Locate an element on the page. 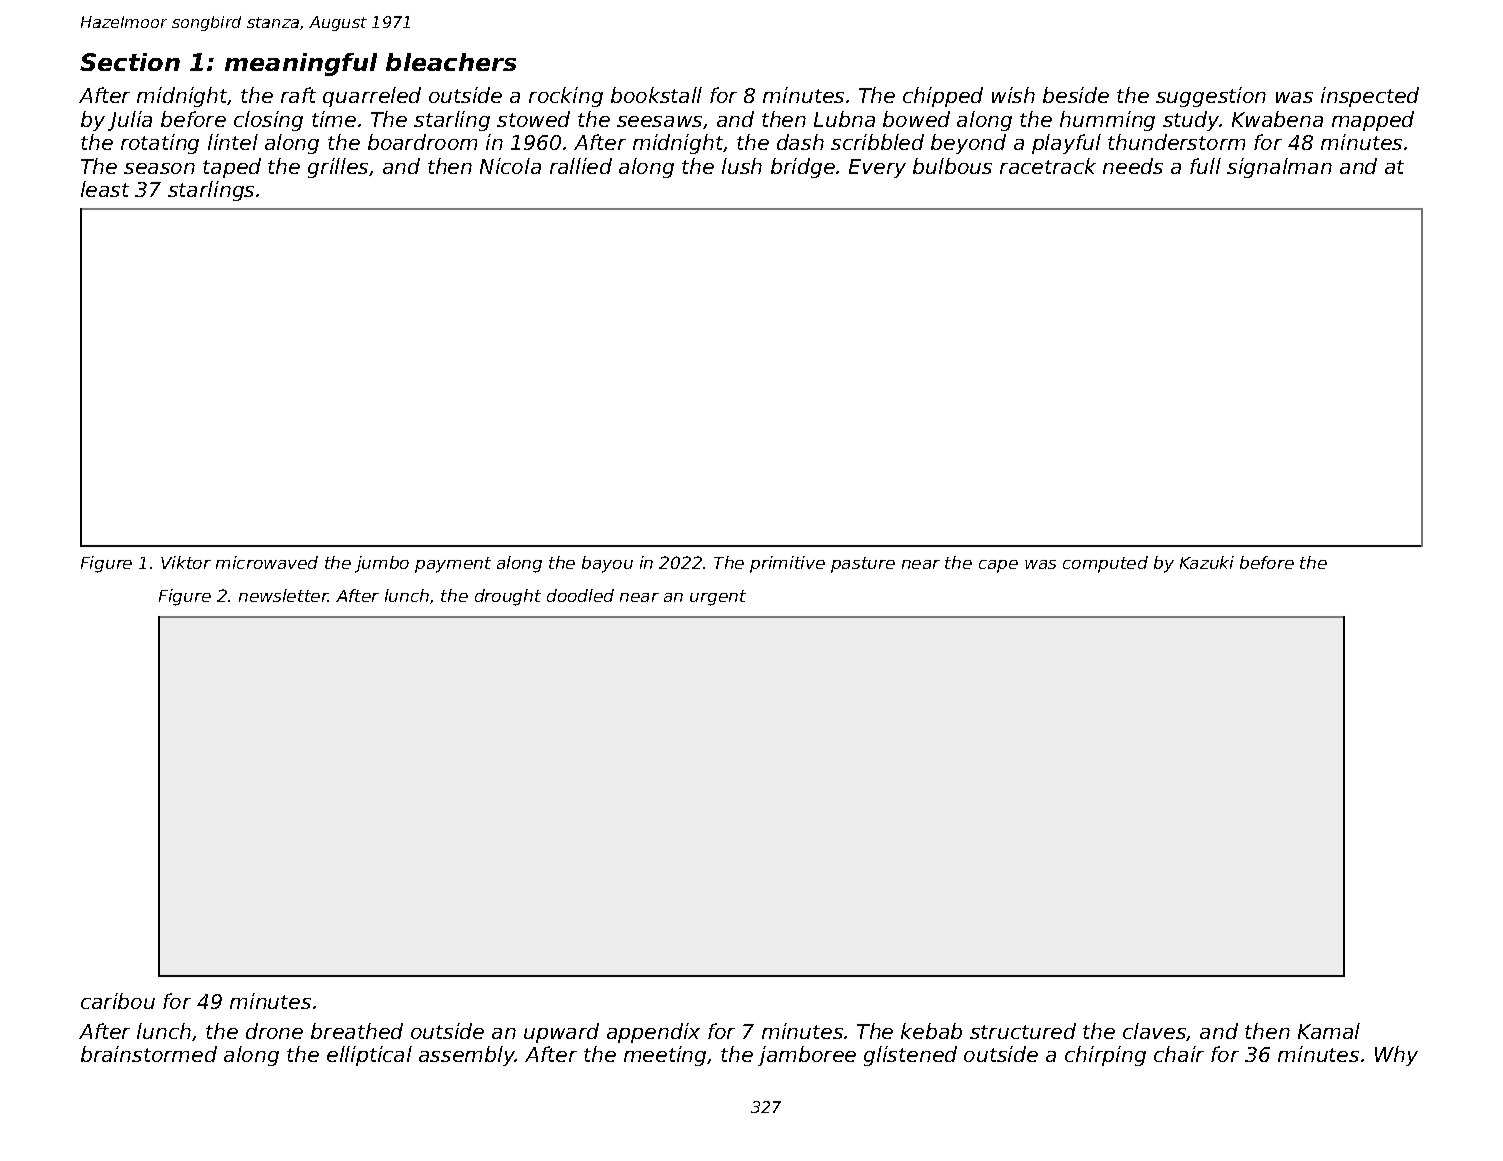 Image resolution: width=1503 pixels, height=1161 pixels. least is located at coordinates (105, 189).
